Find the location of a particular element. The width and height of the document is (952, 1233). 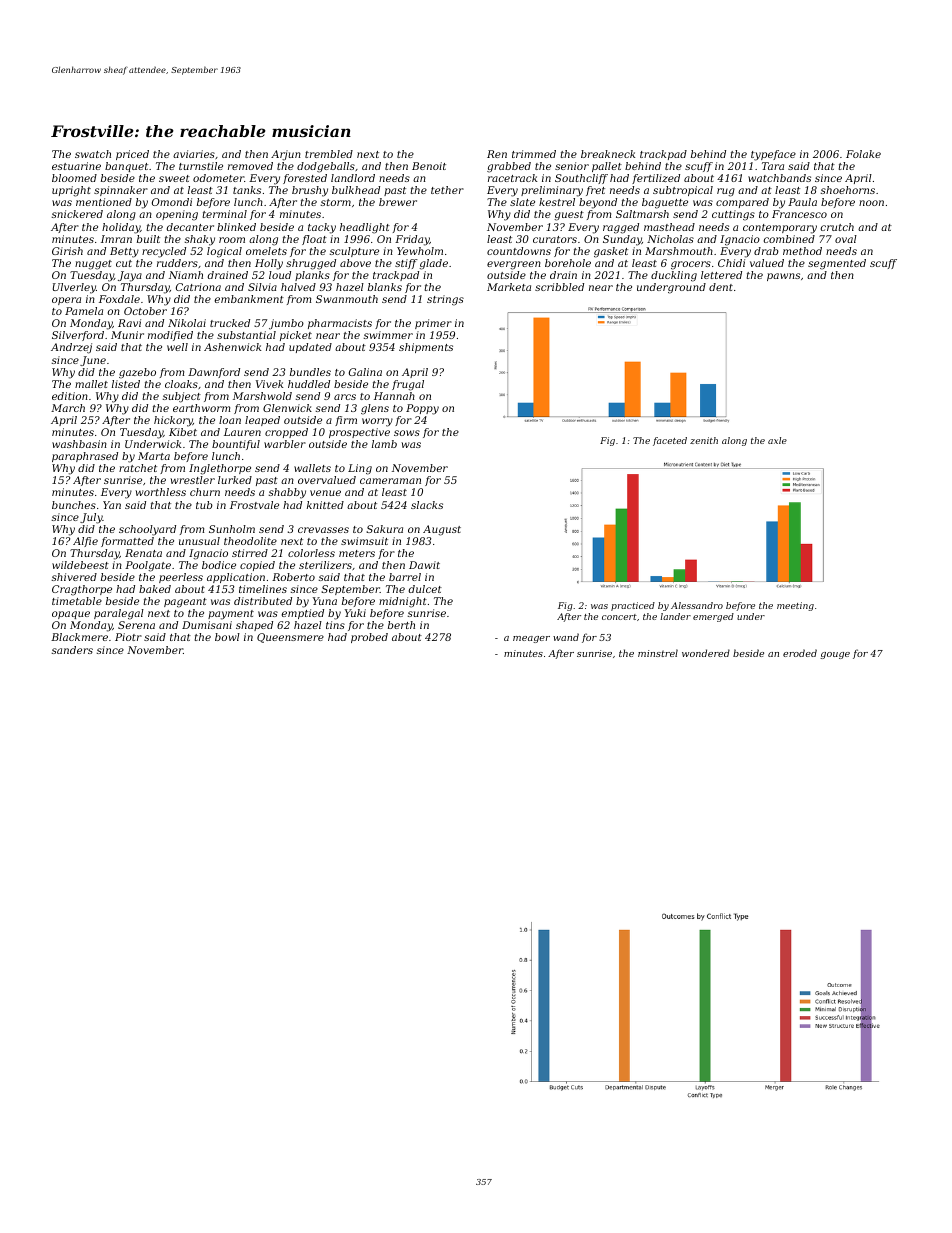

odometer is located at coordinates (218, 178).
